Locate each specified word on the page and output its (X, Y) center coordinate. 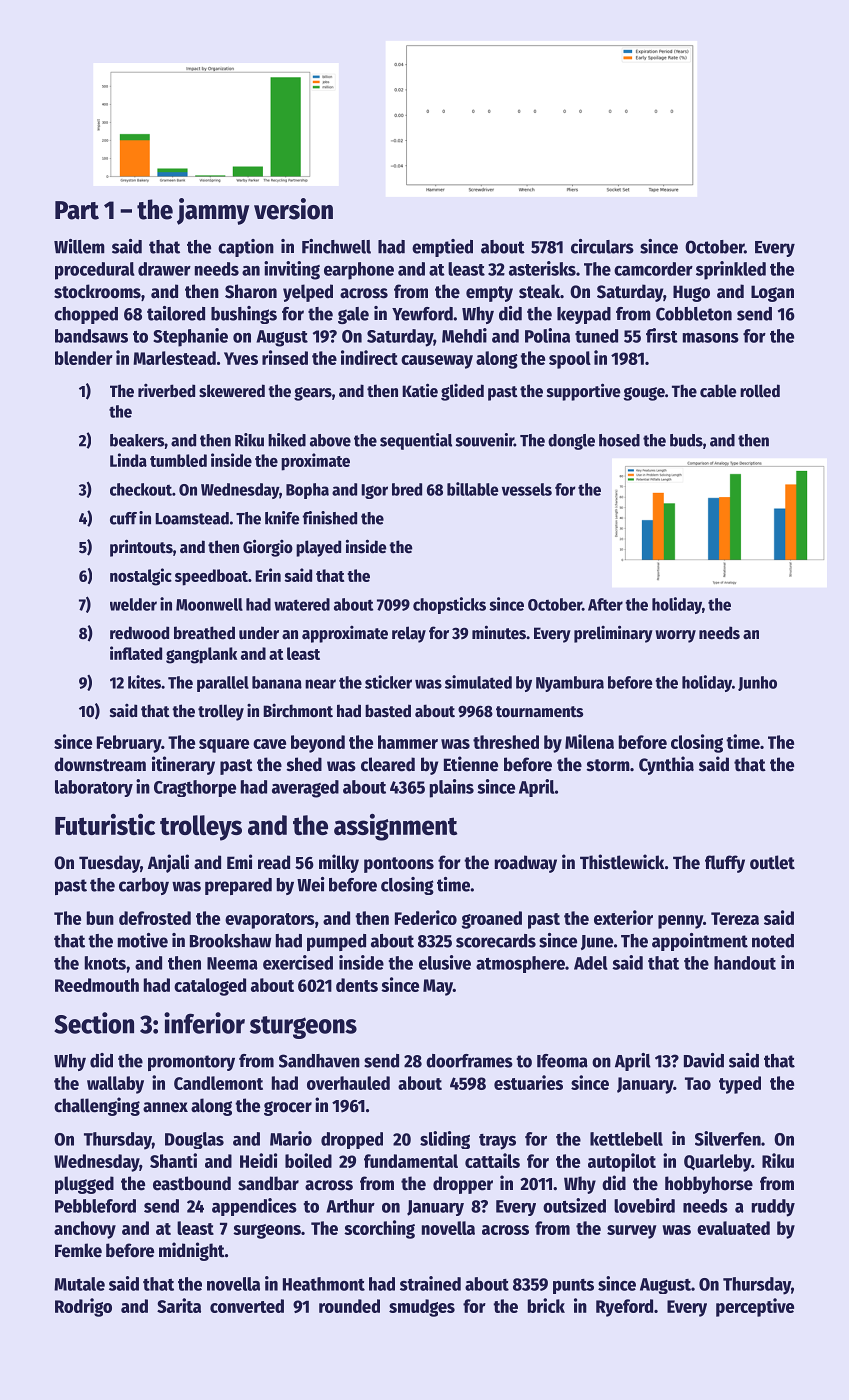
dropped (352, 1140)
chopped (86, 315)
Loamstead (192, 518)
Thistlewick (622, 862)
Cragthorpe (195, 788)
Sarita (179, 1305)
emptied (442, 248)
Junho (757, 683)
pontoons (399, 865)
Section (94, 1023)
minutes (499, 632)
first (662, 335)
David (704, 1060)
